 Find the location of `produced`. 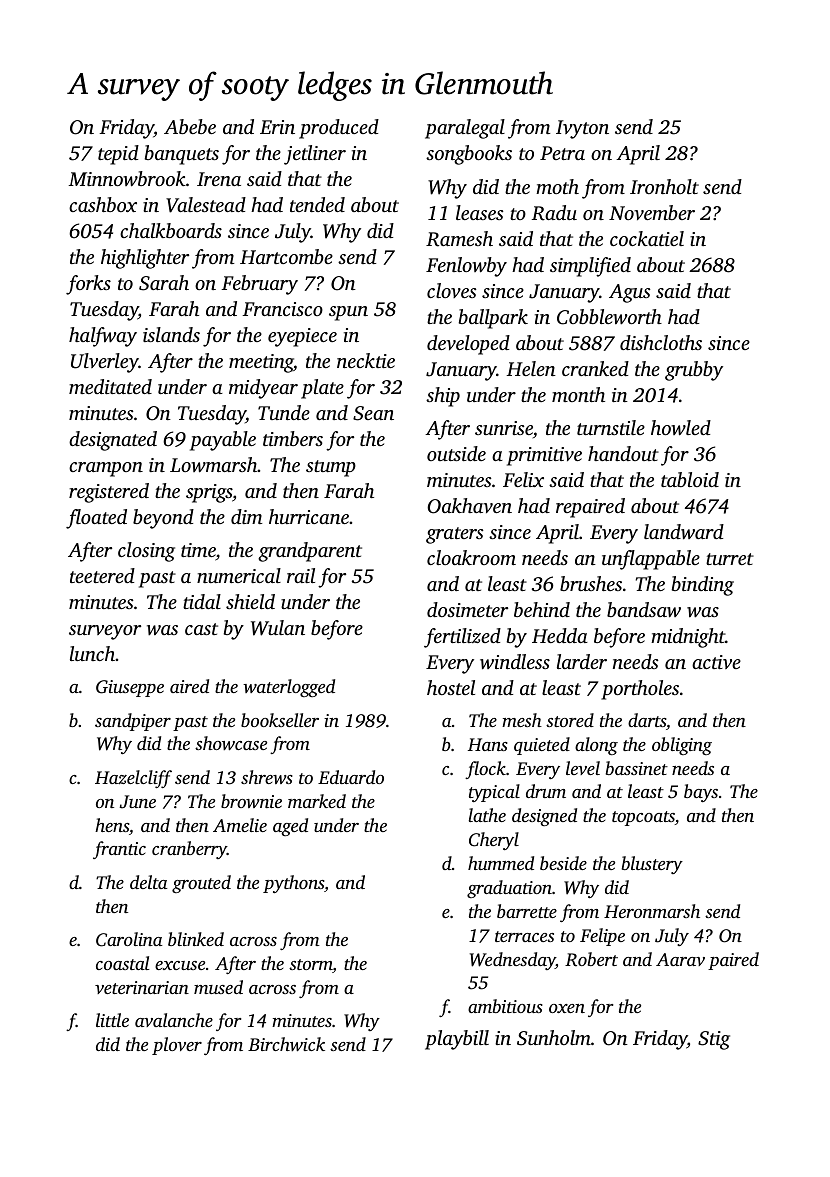

produced is located at coordinates (339, 129).
